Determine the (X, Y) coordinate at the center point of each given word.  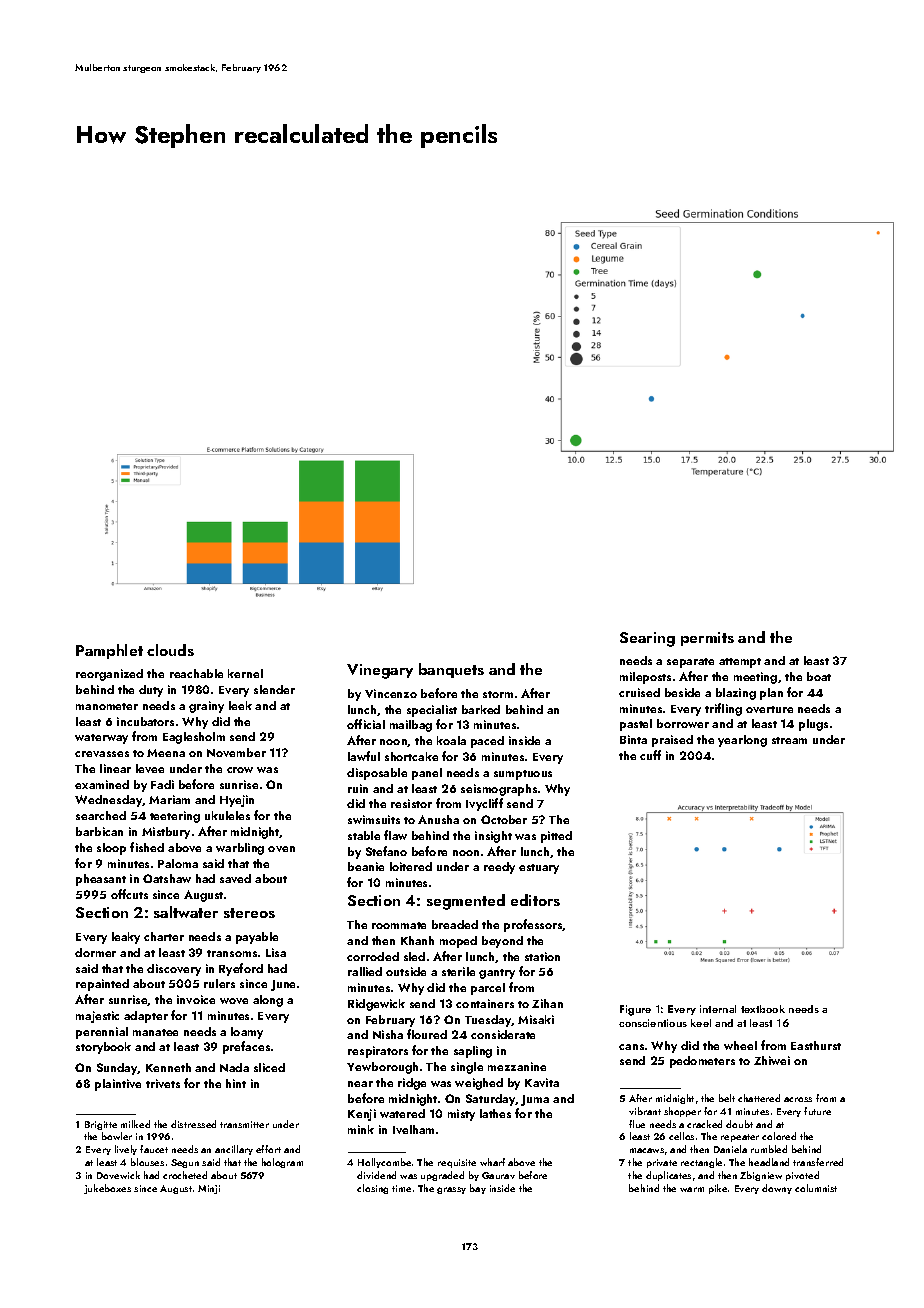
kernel (245, 673)
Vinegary (380, 671)
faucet (154, 1149)
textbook (763, 1009)
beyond (502, 942)
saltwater (186, 912)
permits (707, 639)
